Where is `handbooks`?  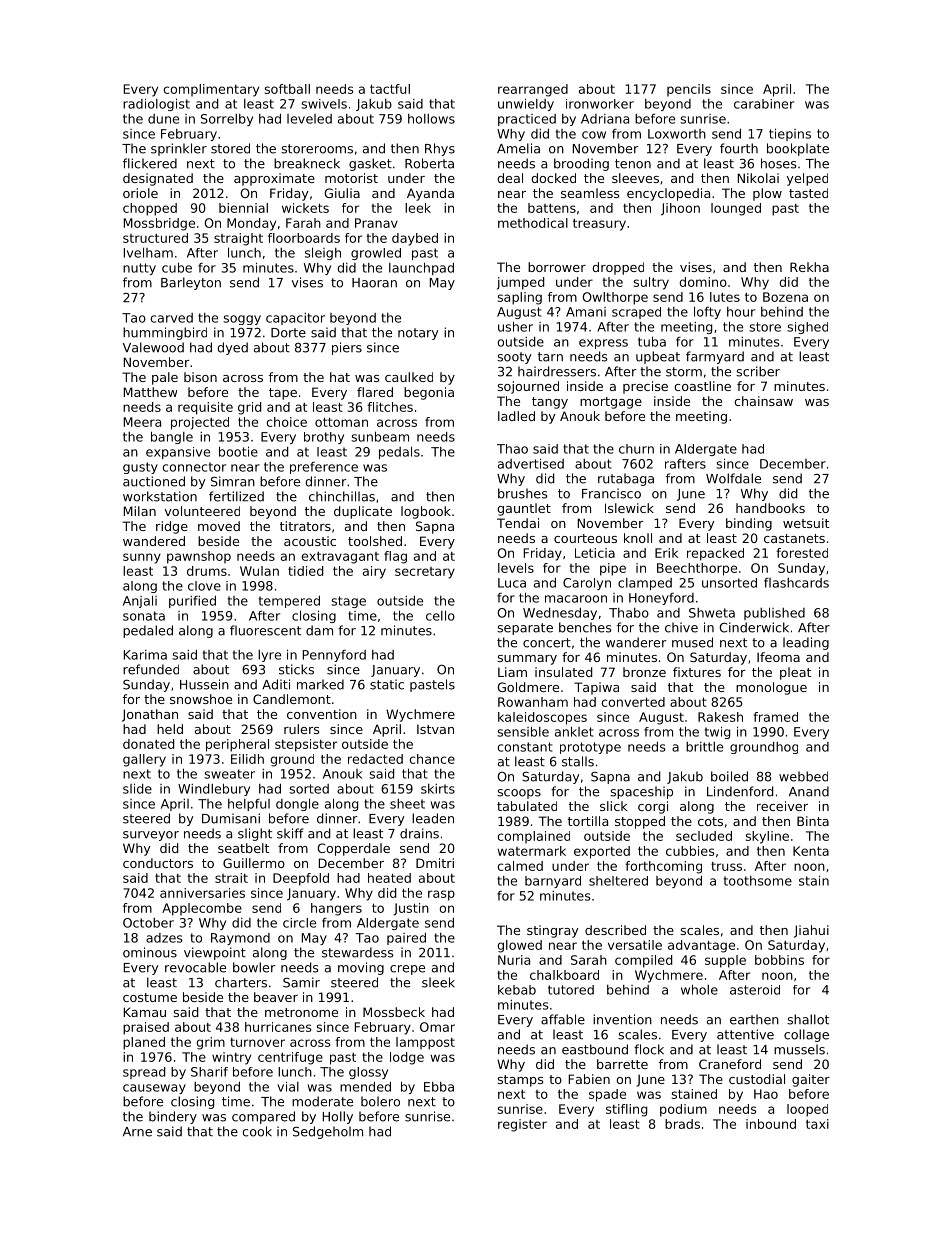 handbooks is located at coordinates (770, 508).
